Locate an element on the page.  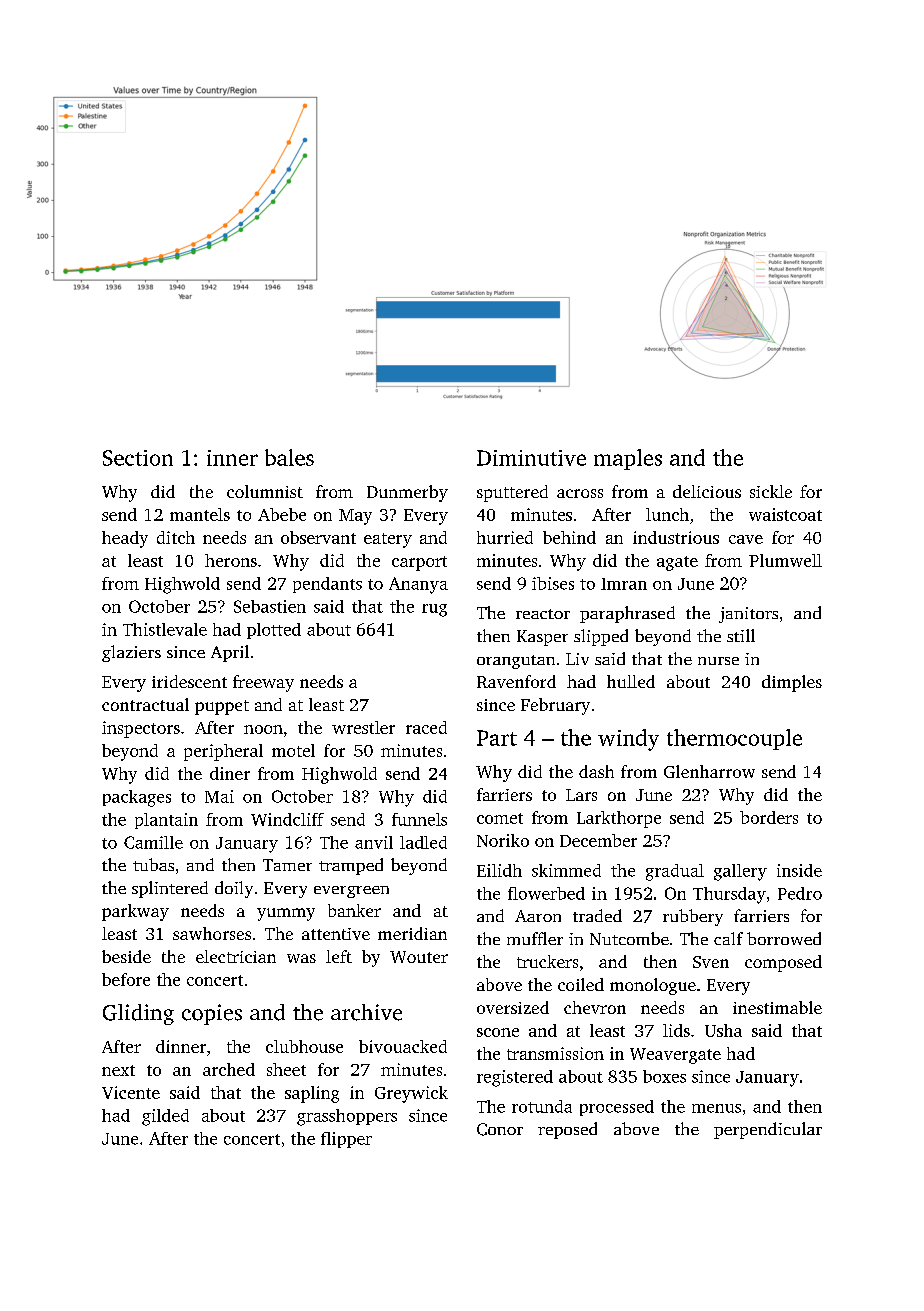
Greywick is located at coordinates (411, 1094).
